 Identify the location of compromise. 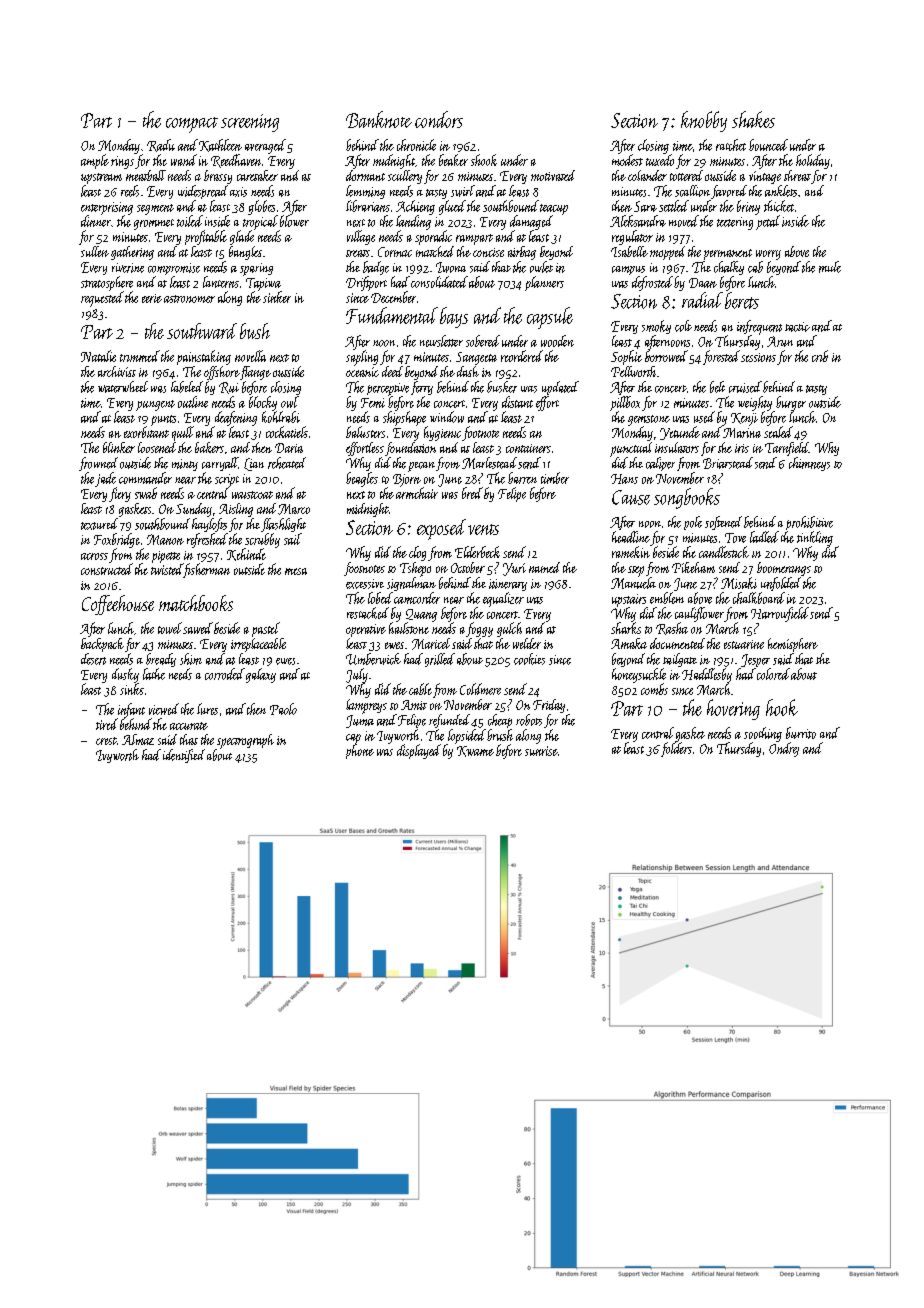
(174, 269).
